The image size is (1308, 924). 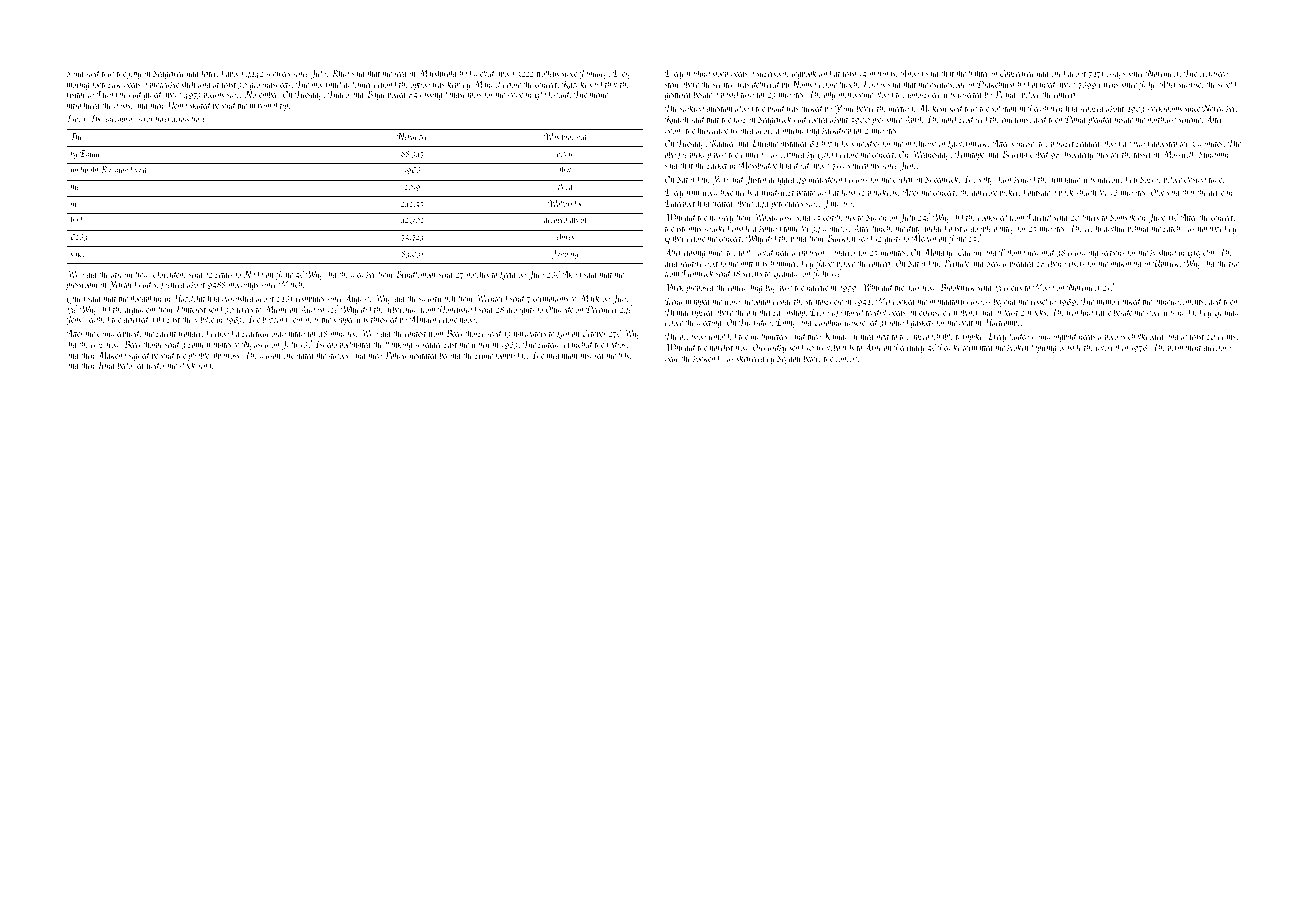 I want to click on Woodmarsh, so click(x=773, y=217).
